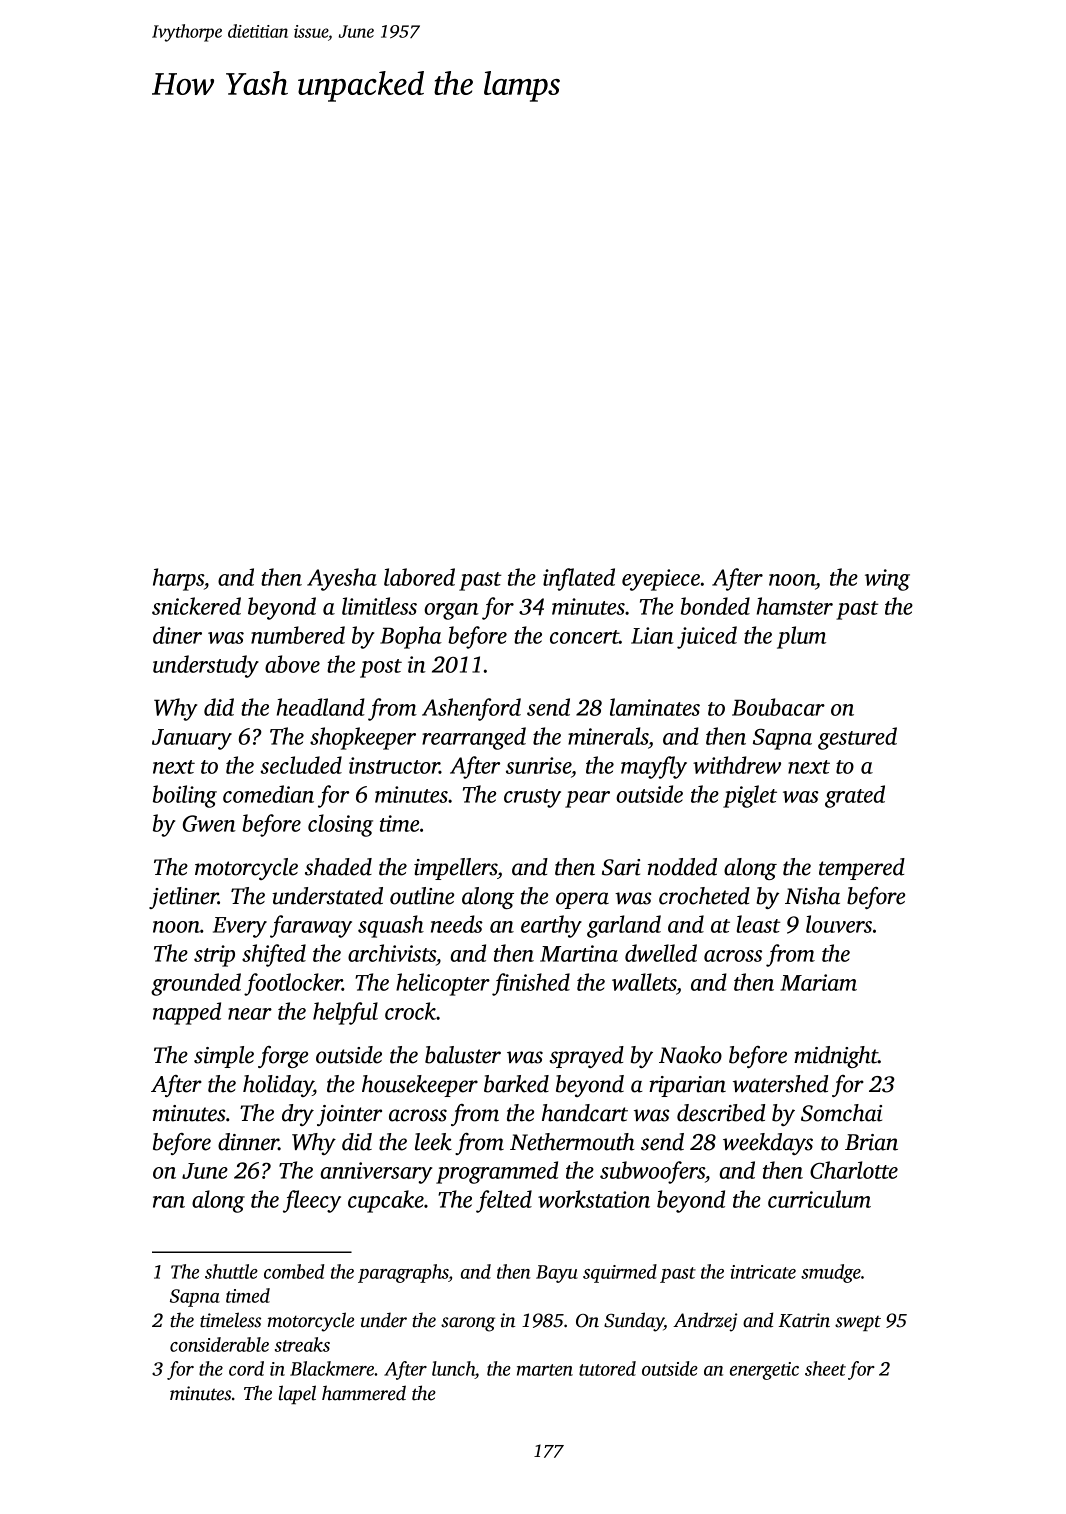 This page has width=1066, height=1514. I want to click on pear, so click(587, 799).
